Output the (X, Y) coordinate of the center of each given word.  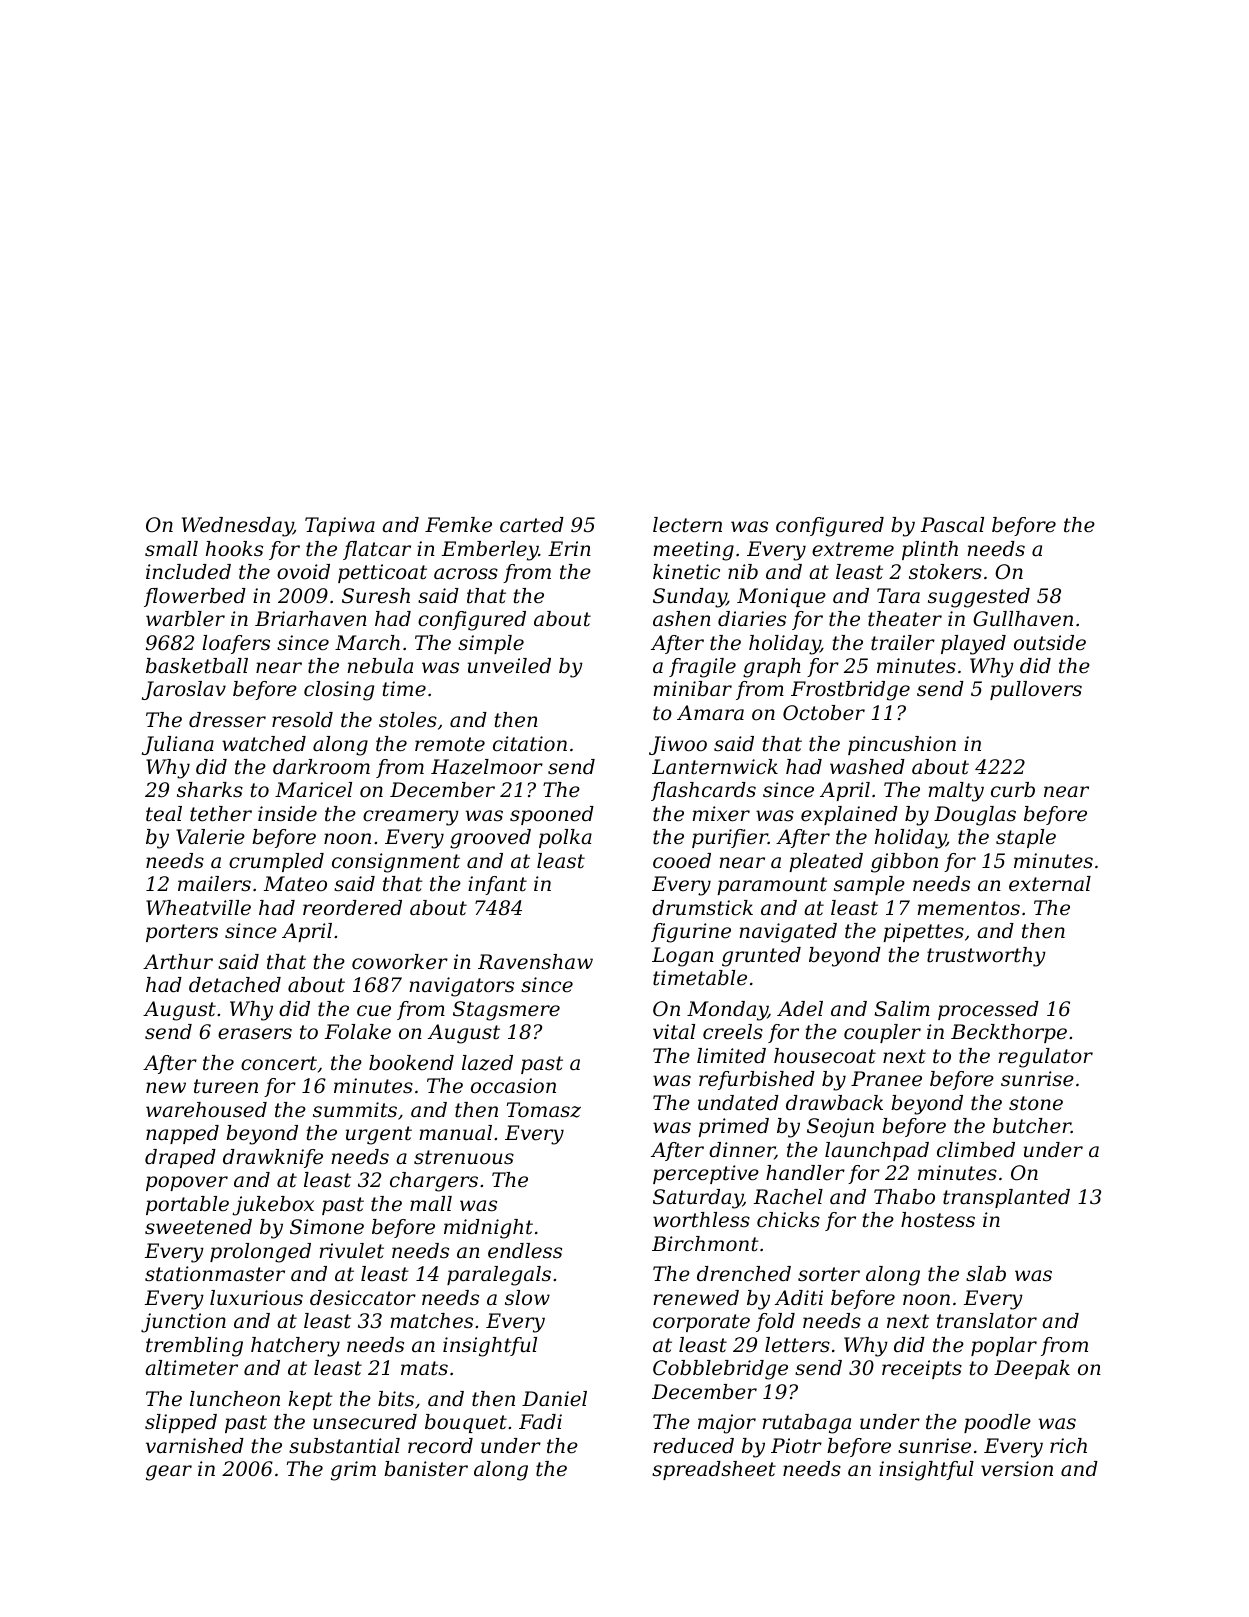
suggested (979, 598)
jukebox (273, 1206)
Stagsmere (506, 1011)
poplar (1004, 1346)
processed (988, 1010)
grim (353, 1471)
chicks (788, 1220)
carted (532, 525)
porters (182, 933)
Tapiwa (340, 526)
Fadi (540, 1422)
